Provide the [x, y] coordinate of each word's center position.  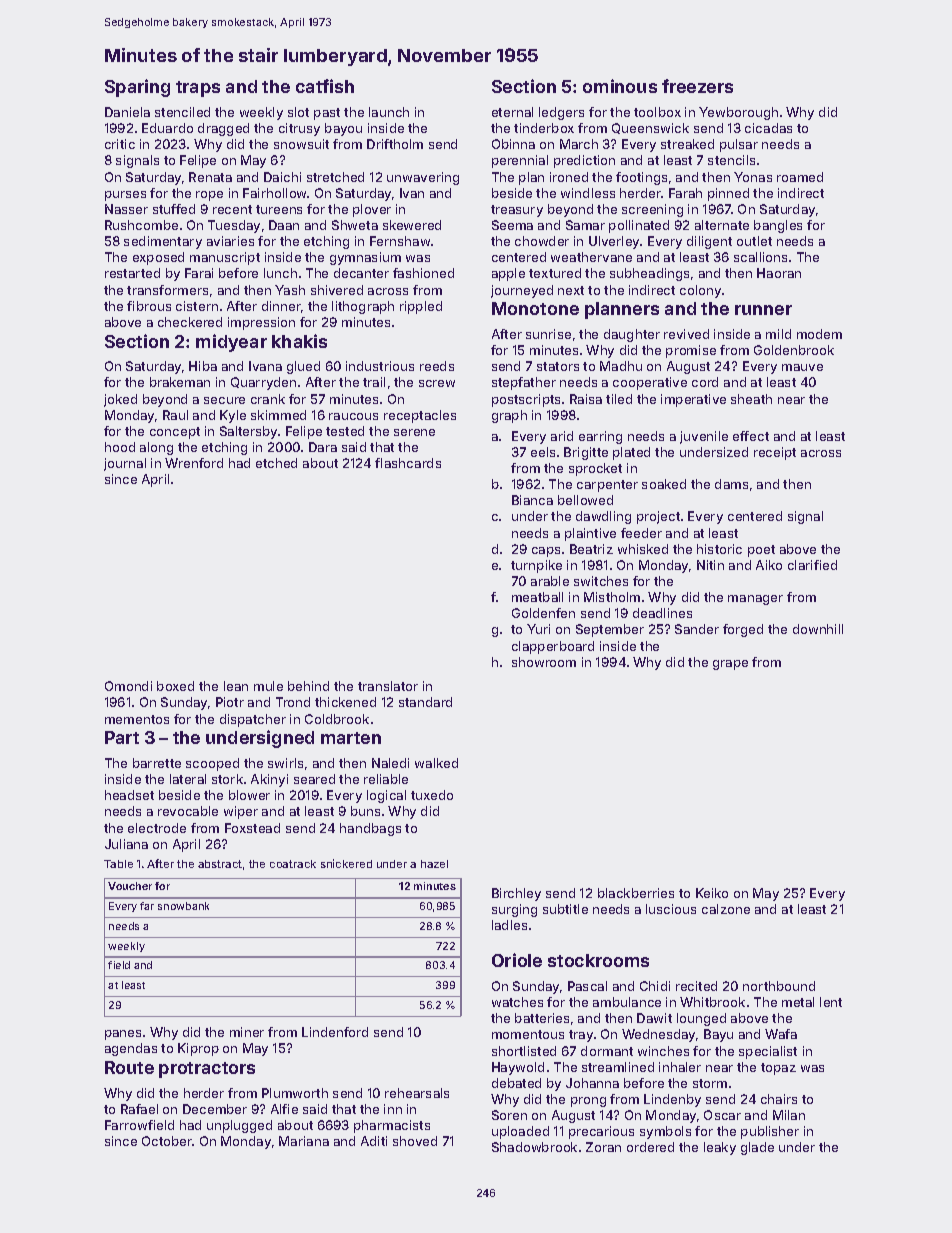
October [167, 1141]
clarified [812, 565]
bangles [778, 226]
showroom [544, 662]
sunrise [548, 334]
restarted [132, 273]
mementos [137, 719]
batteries [542, 1018]
